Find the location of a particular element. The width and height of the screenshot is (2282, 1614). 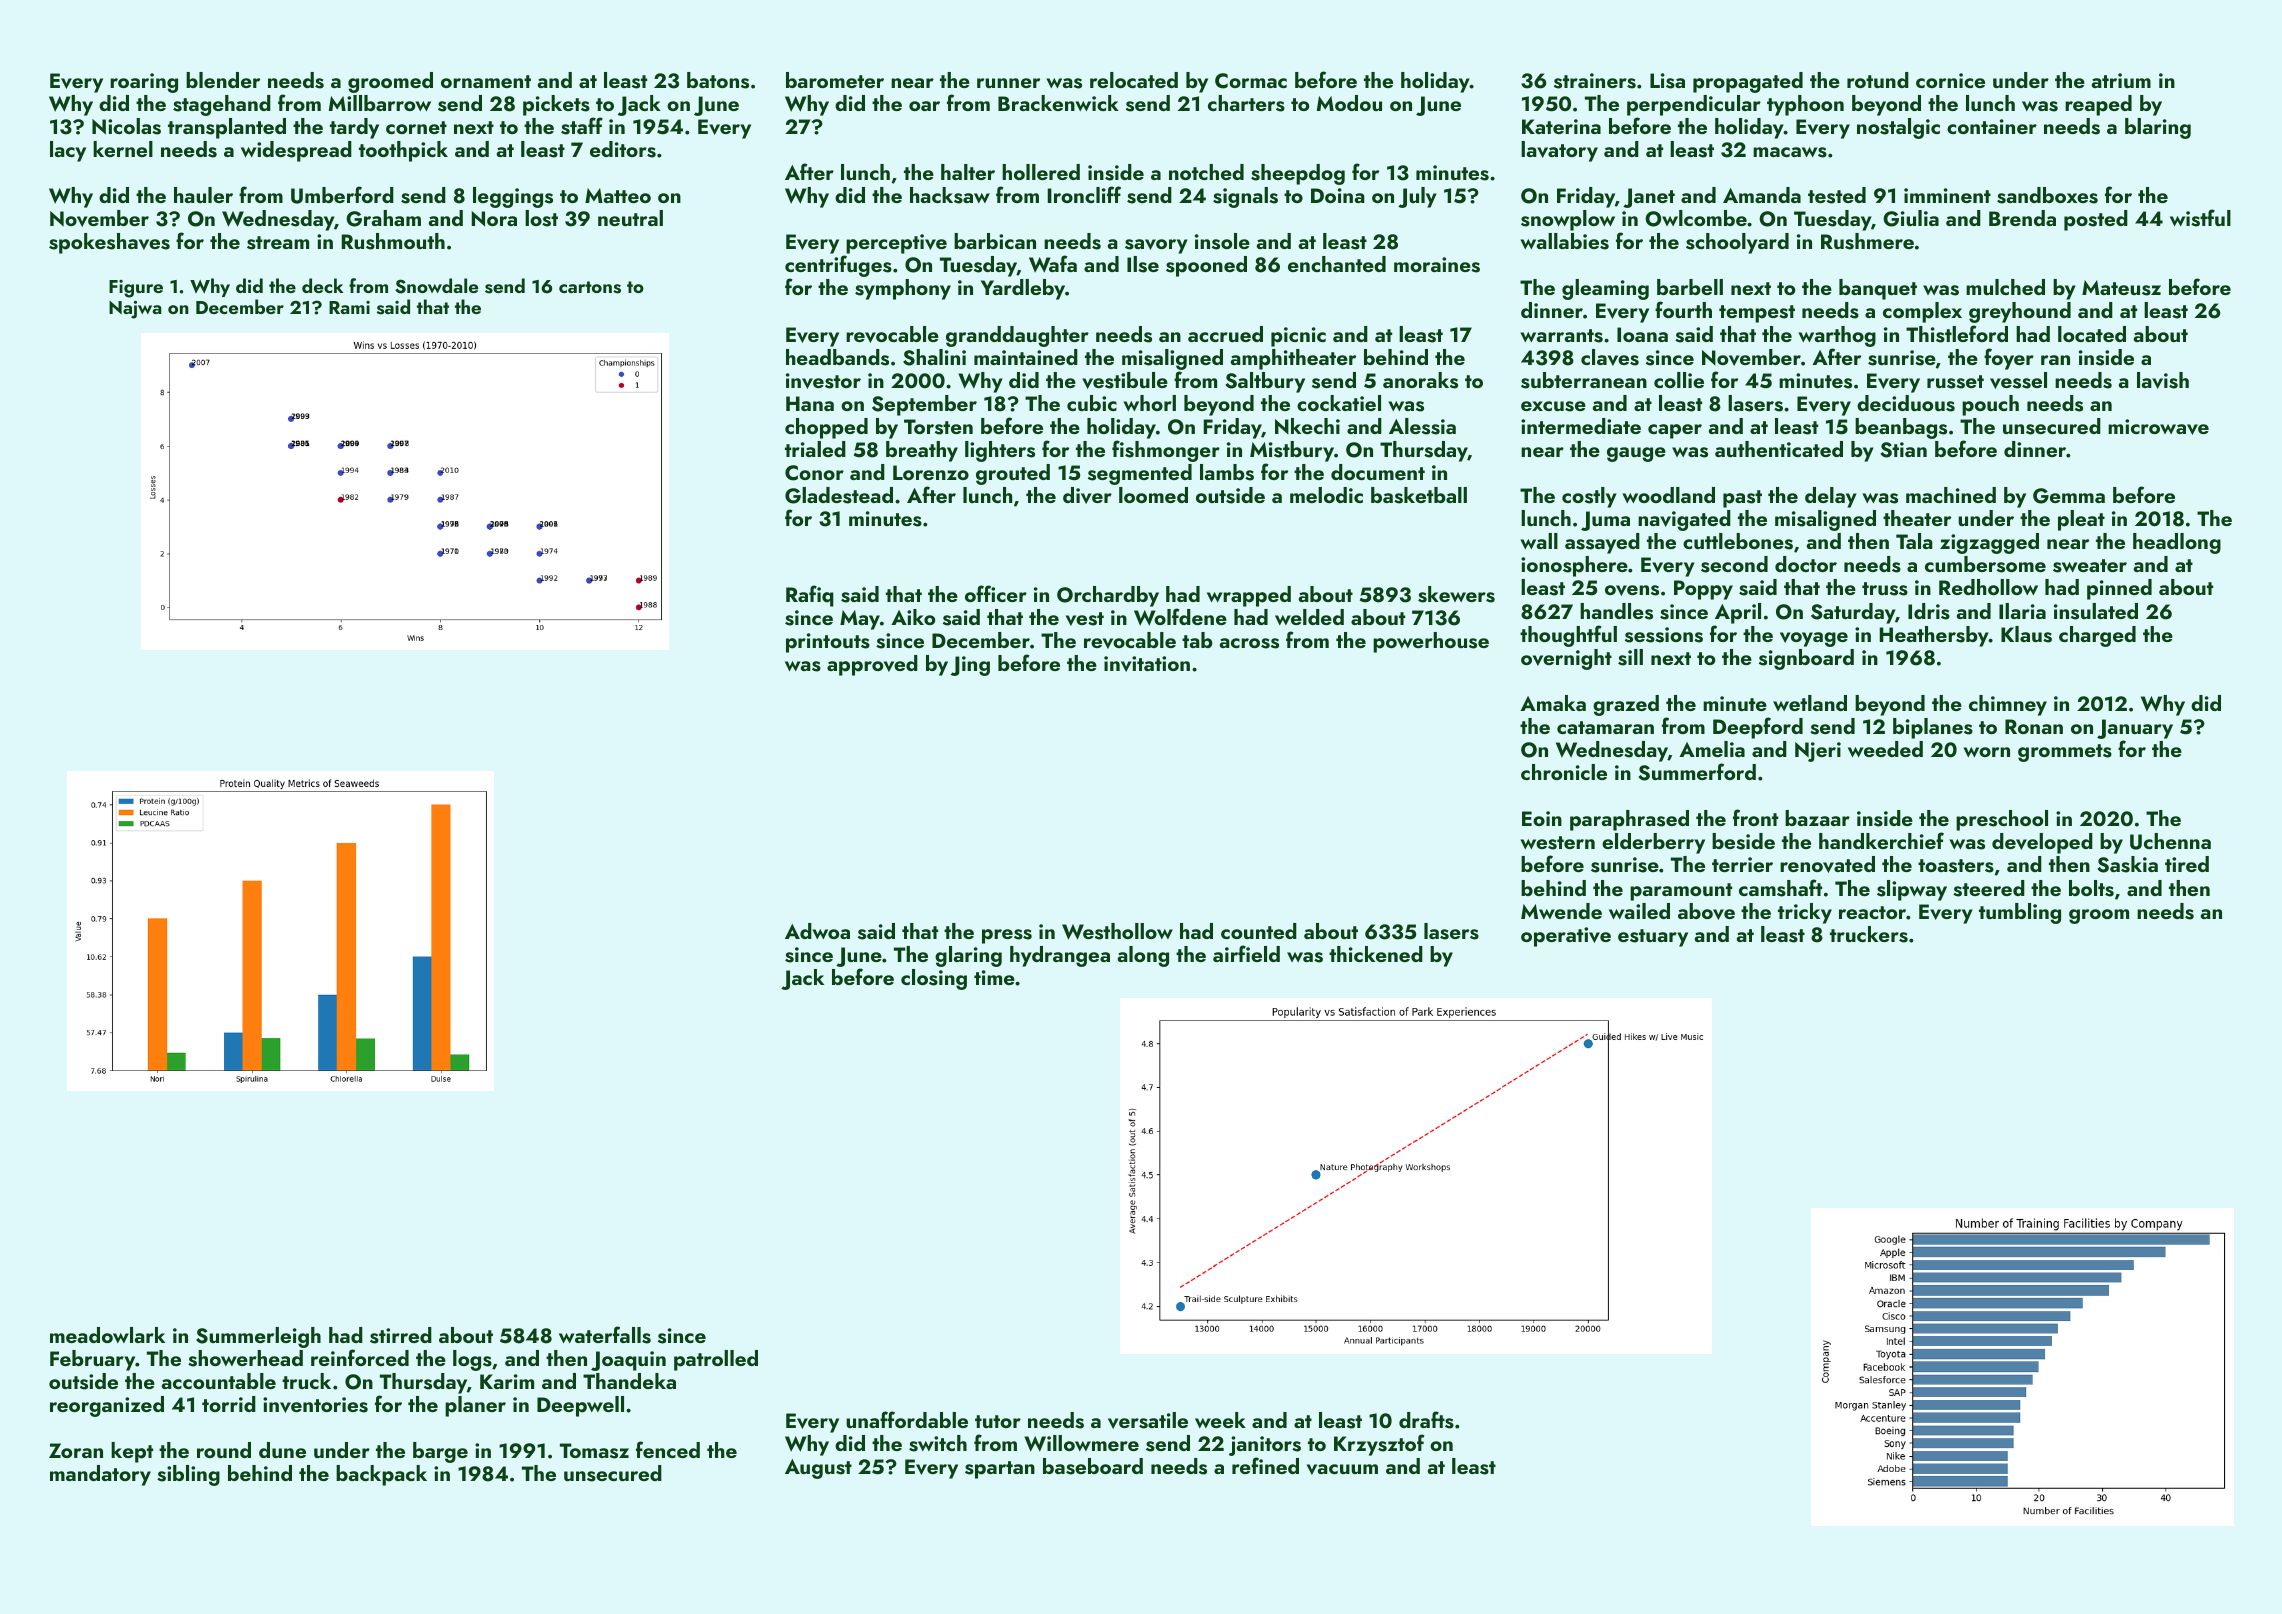

Najwa is located at coordinates (135, 310).
